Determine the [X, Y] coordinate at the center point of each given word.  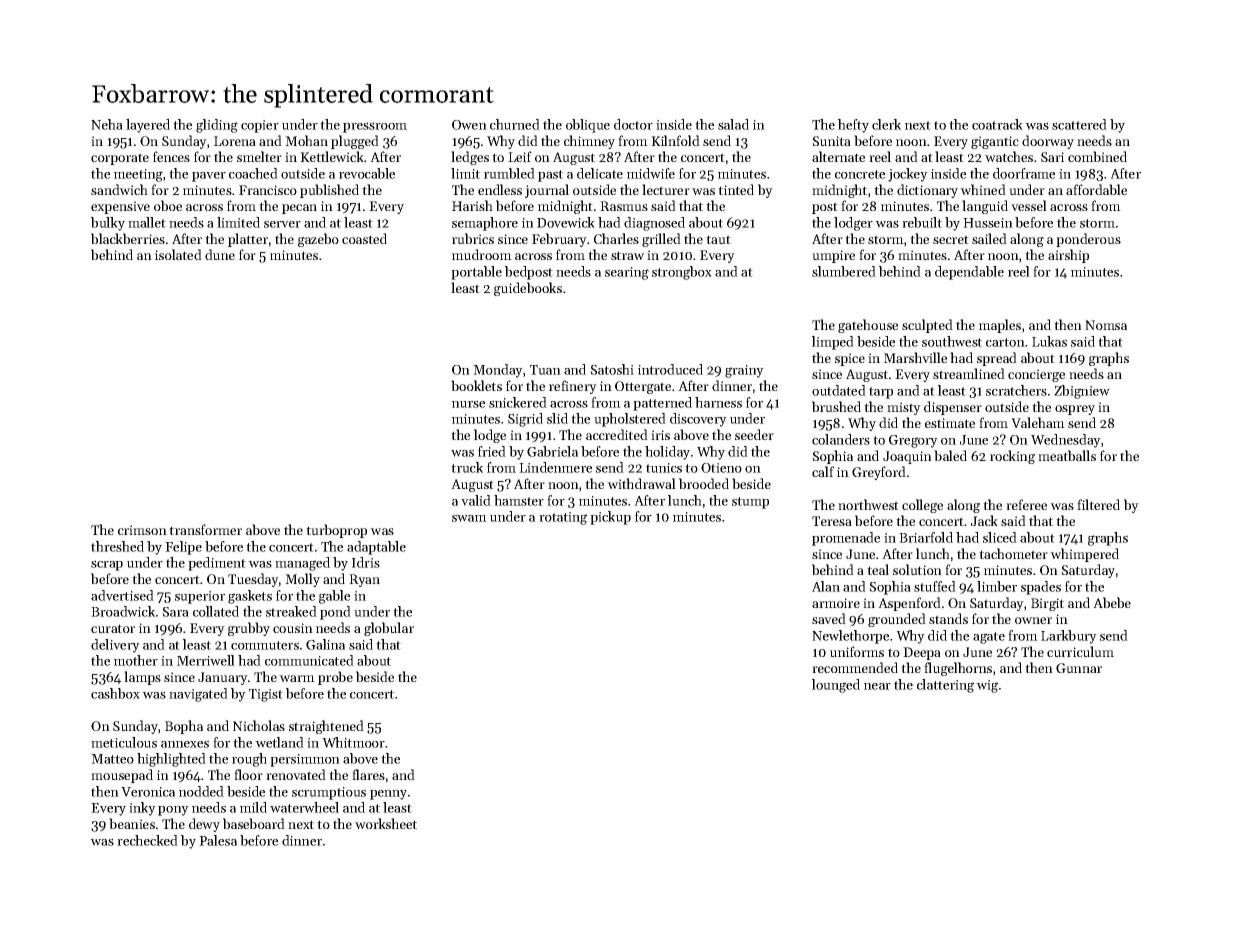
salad [733, 124]
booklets [476, 385]
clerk [886, 124]
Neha [107, 124]
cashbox [115, 693]
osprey [1075, 410]
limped [833, 343]
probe [335, 678]
